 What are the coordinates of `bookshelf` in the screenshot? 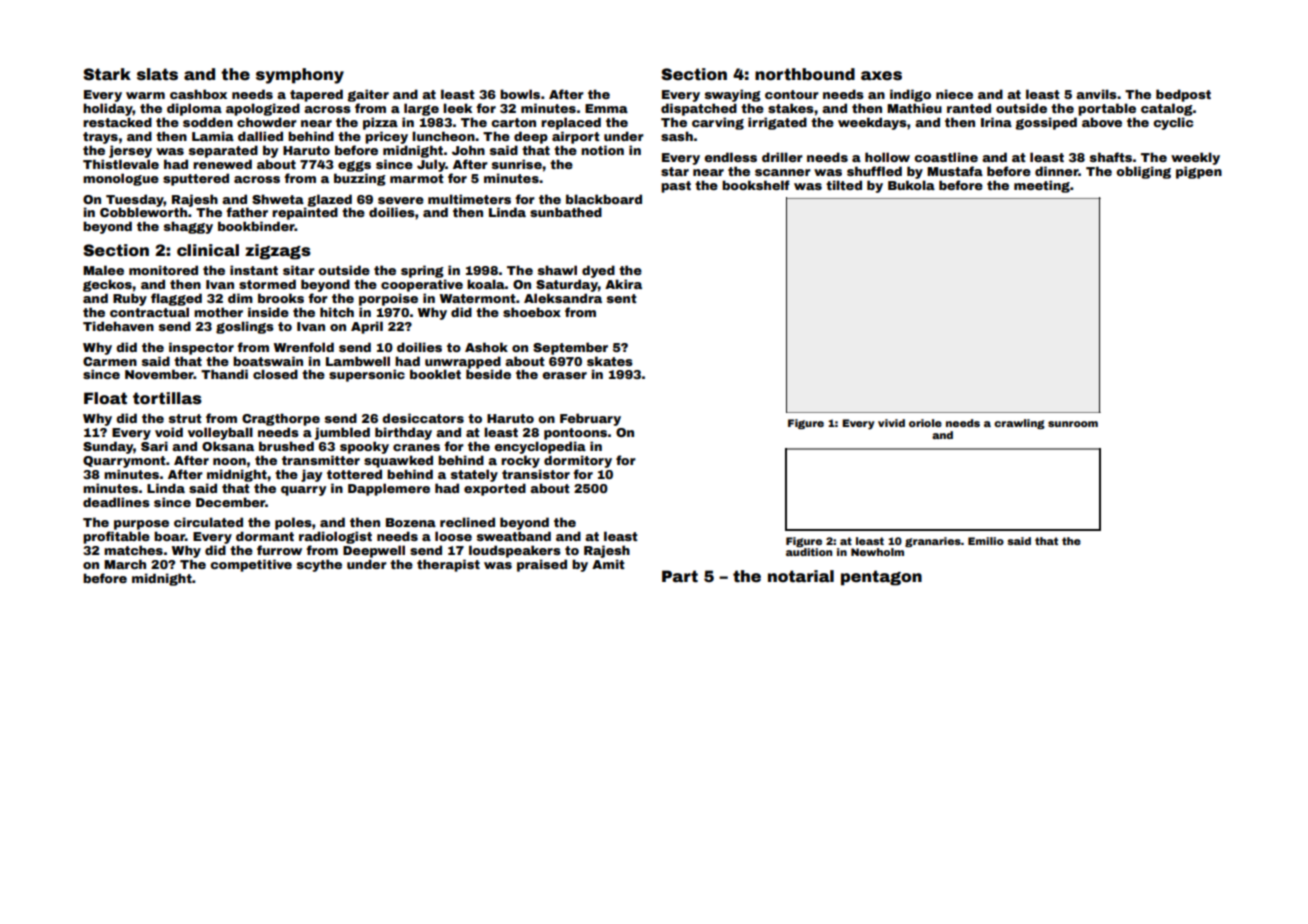 It's located at (756, 185).
